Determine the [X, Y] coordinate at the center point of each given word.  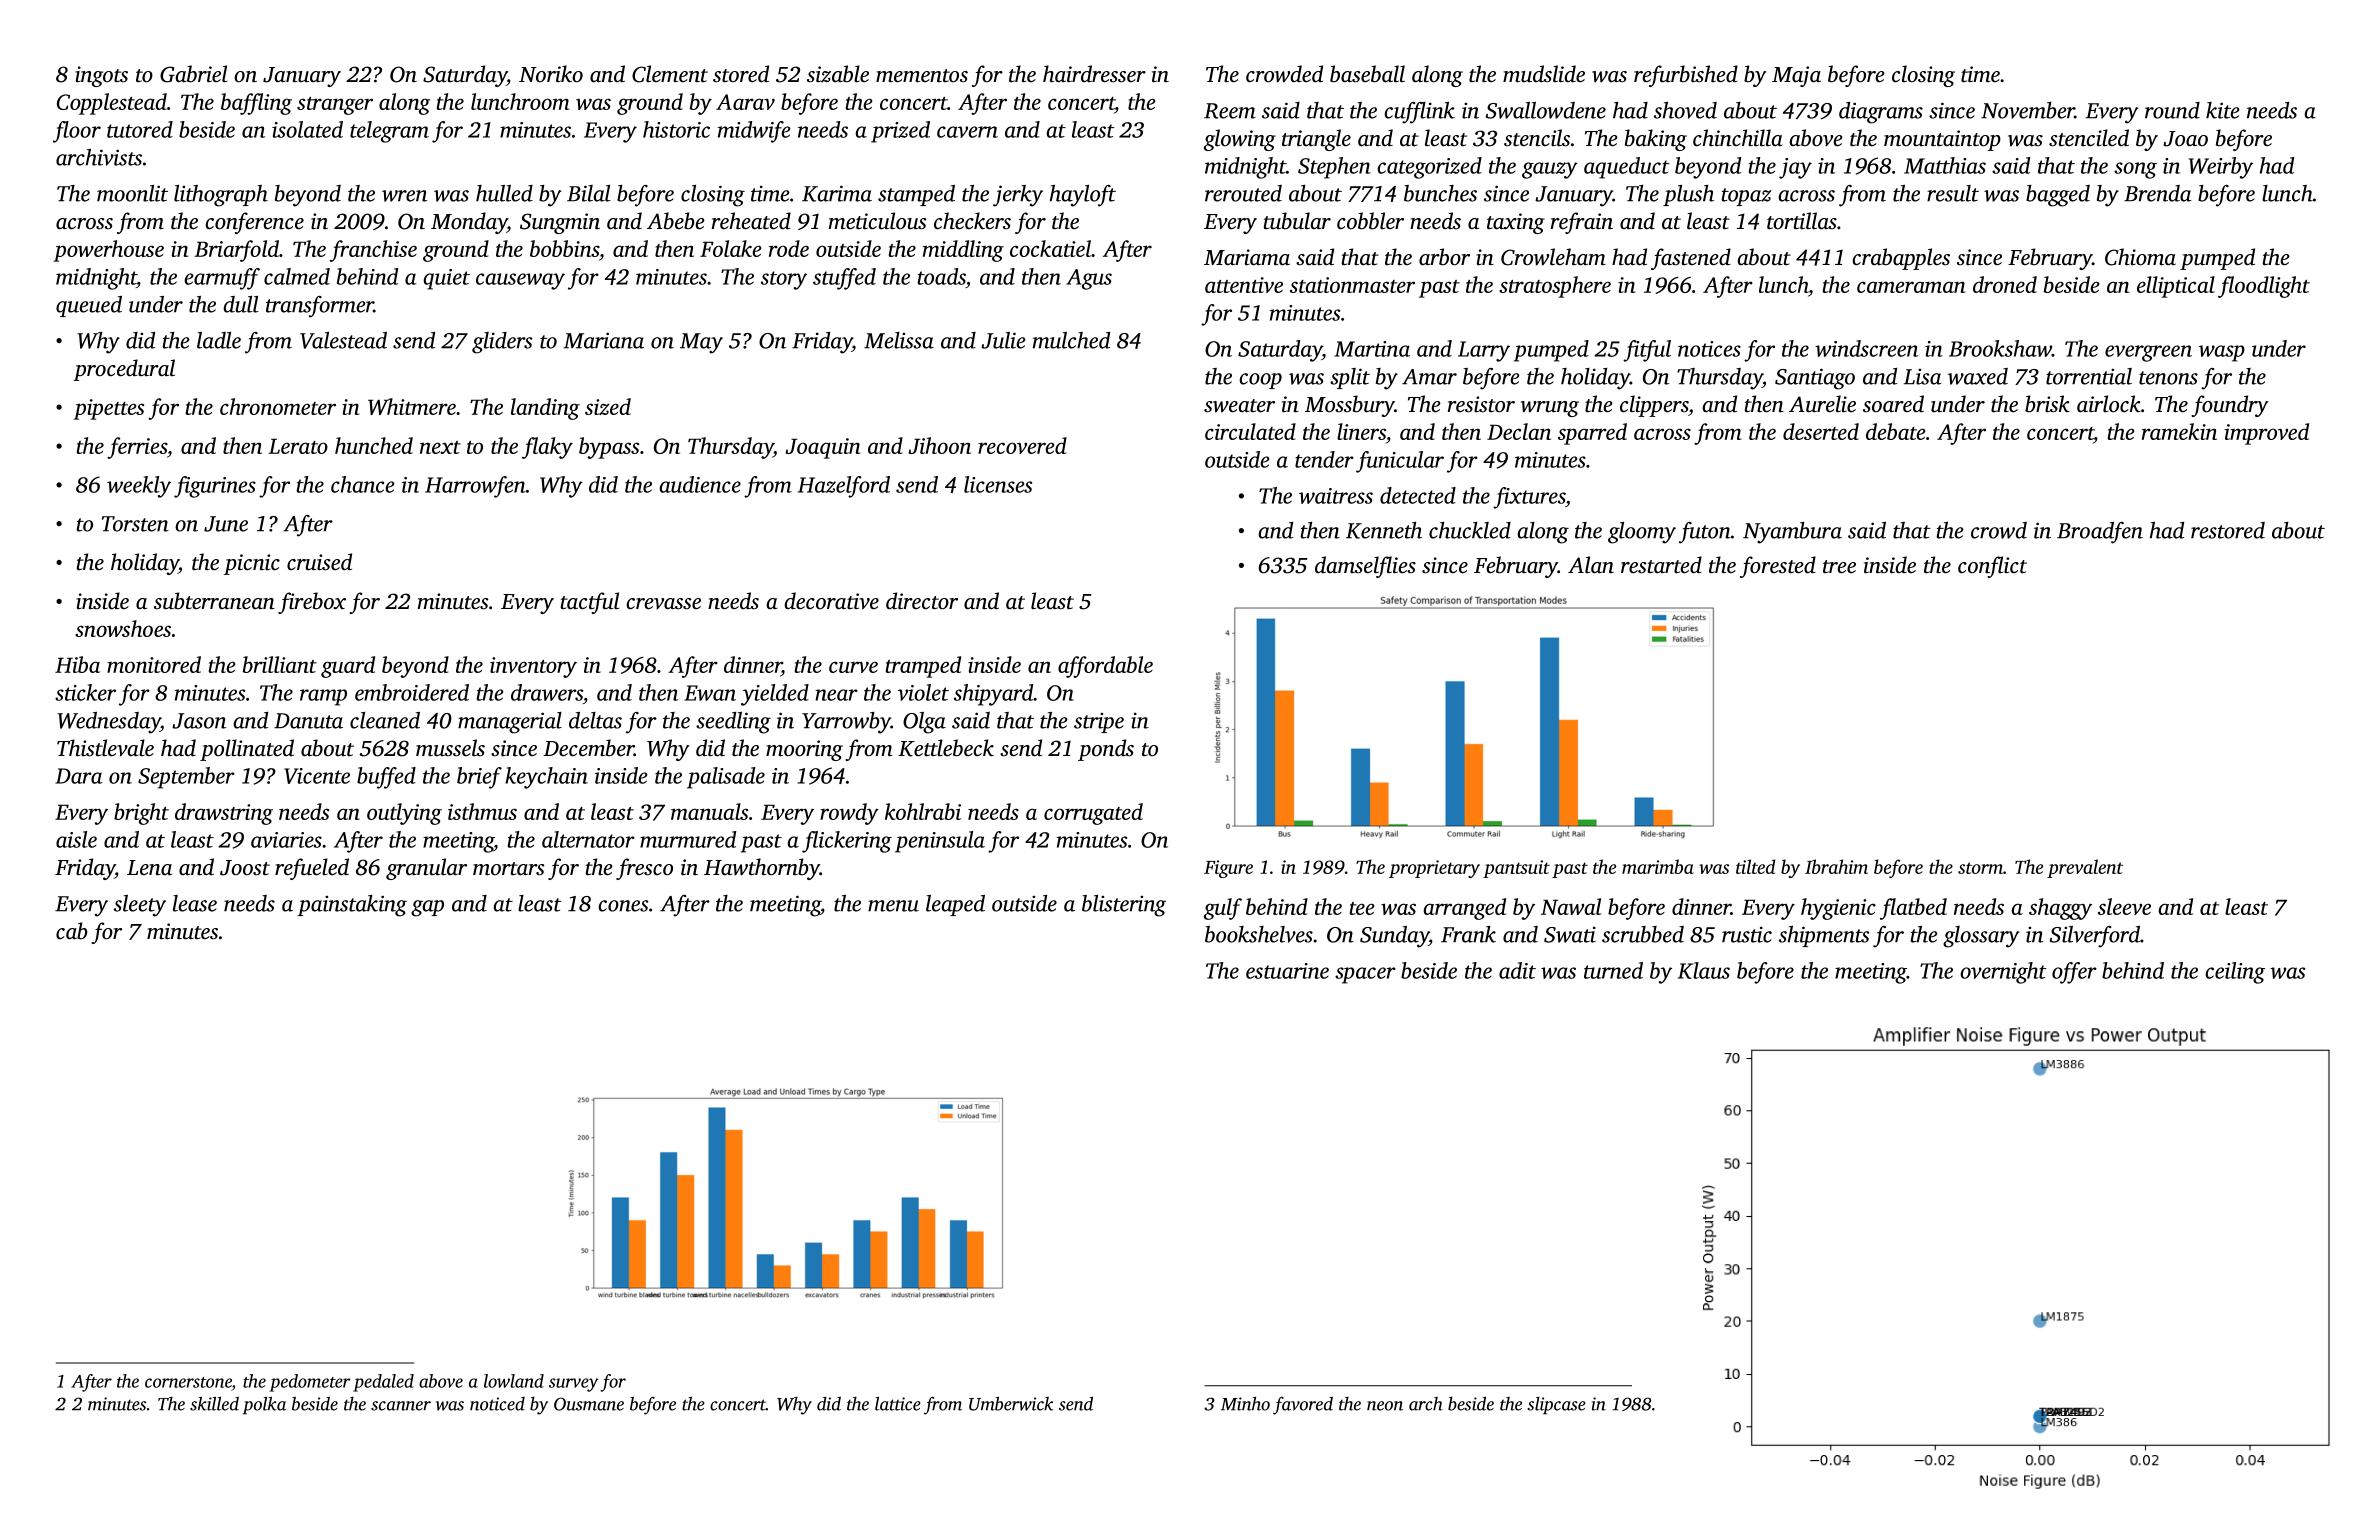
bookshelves [1259, 934]
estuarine [1287, 971]
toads [942, 276]
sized [608, 406]
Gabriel [193, 74]
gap [427, 908]
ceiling [2235, 973]
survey [573, 1385]
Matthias [1945, 165]
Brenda [2157, 193]
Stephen [1334, 168]
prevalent [2085, 868]
